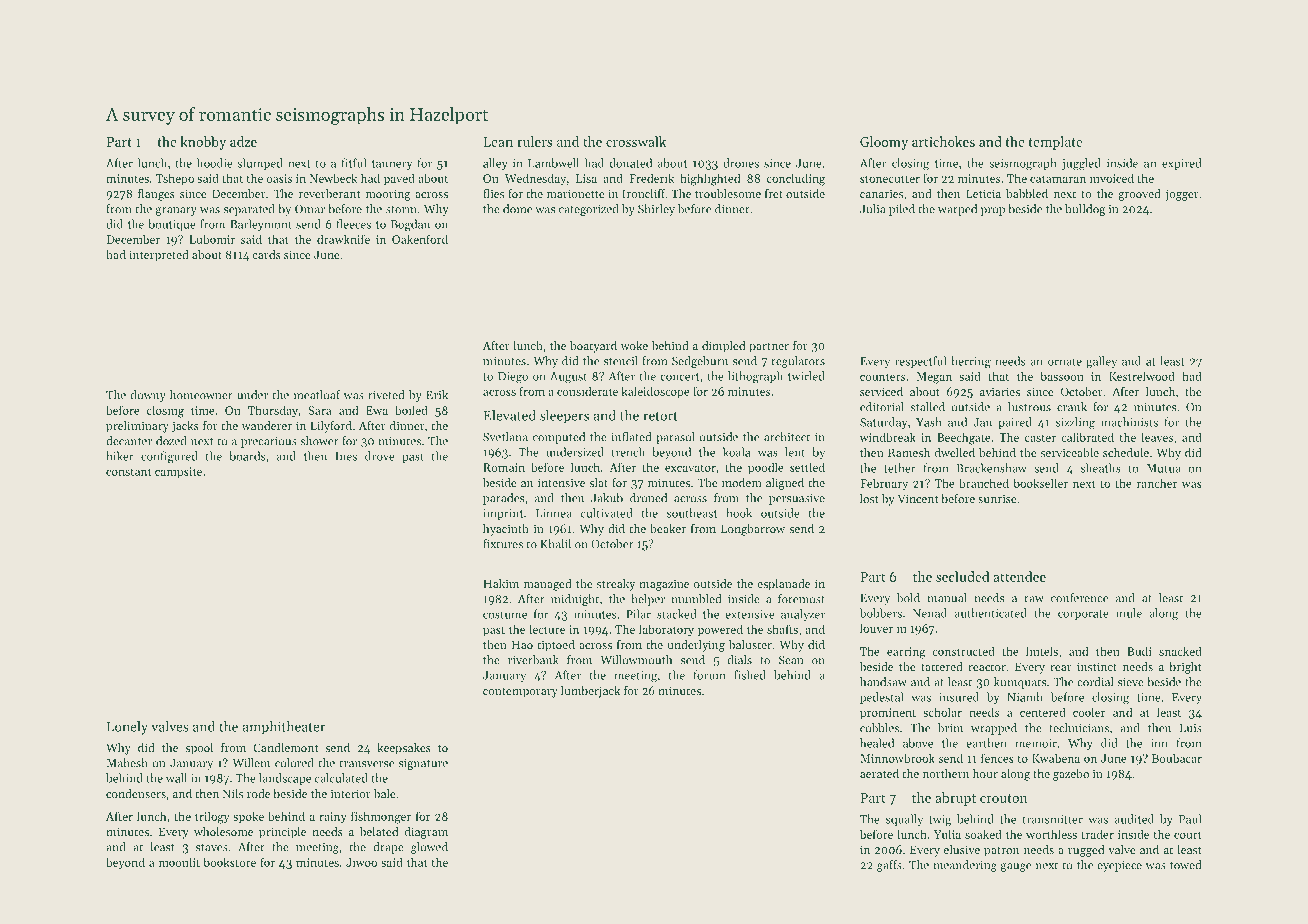 The image size is (1308, 924). I want to click on Vincent, so click(918, 498).
